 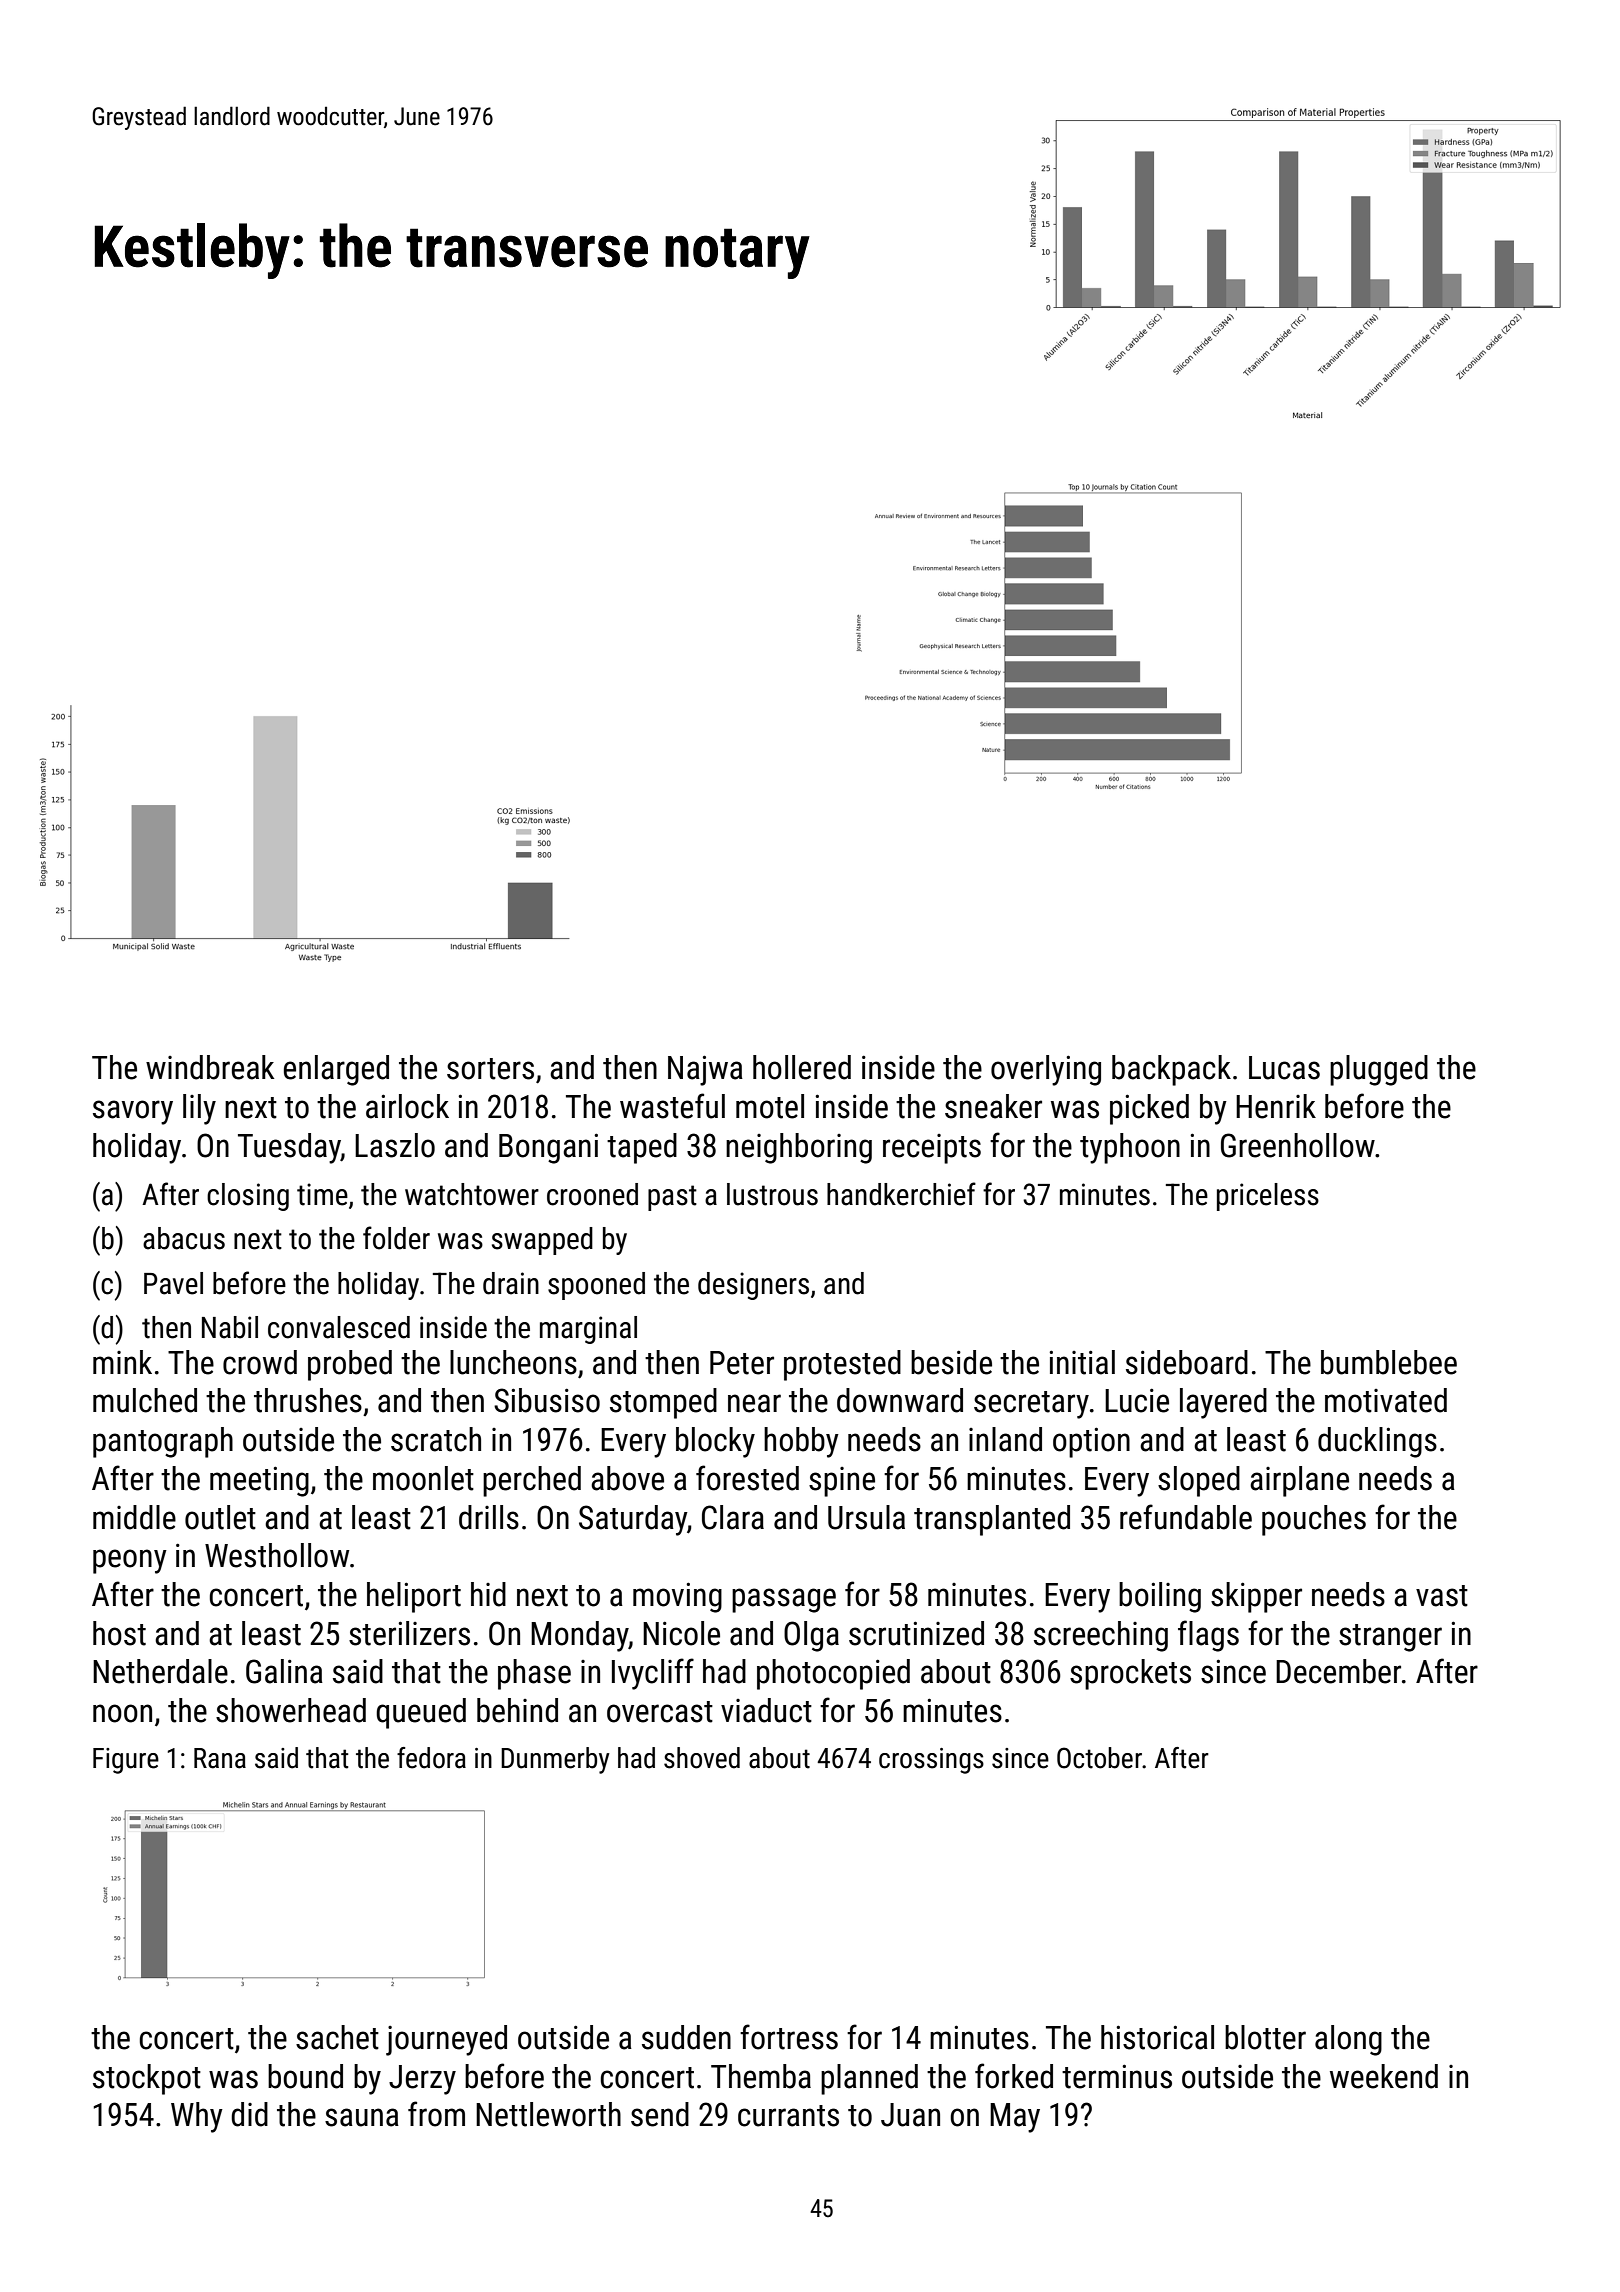 I want to click on Rana, so click(x=220, y=1758).
